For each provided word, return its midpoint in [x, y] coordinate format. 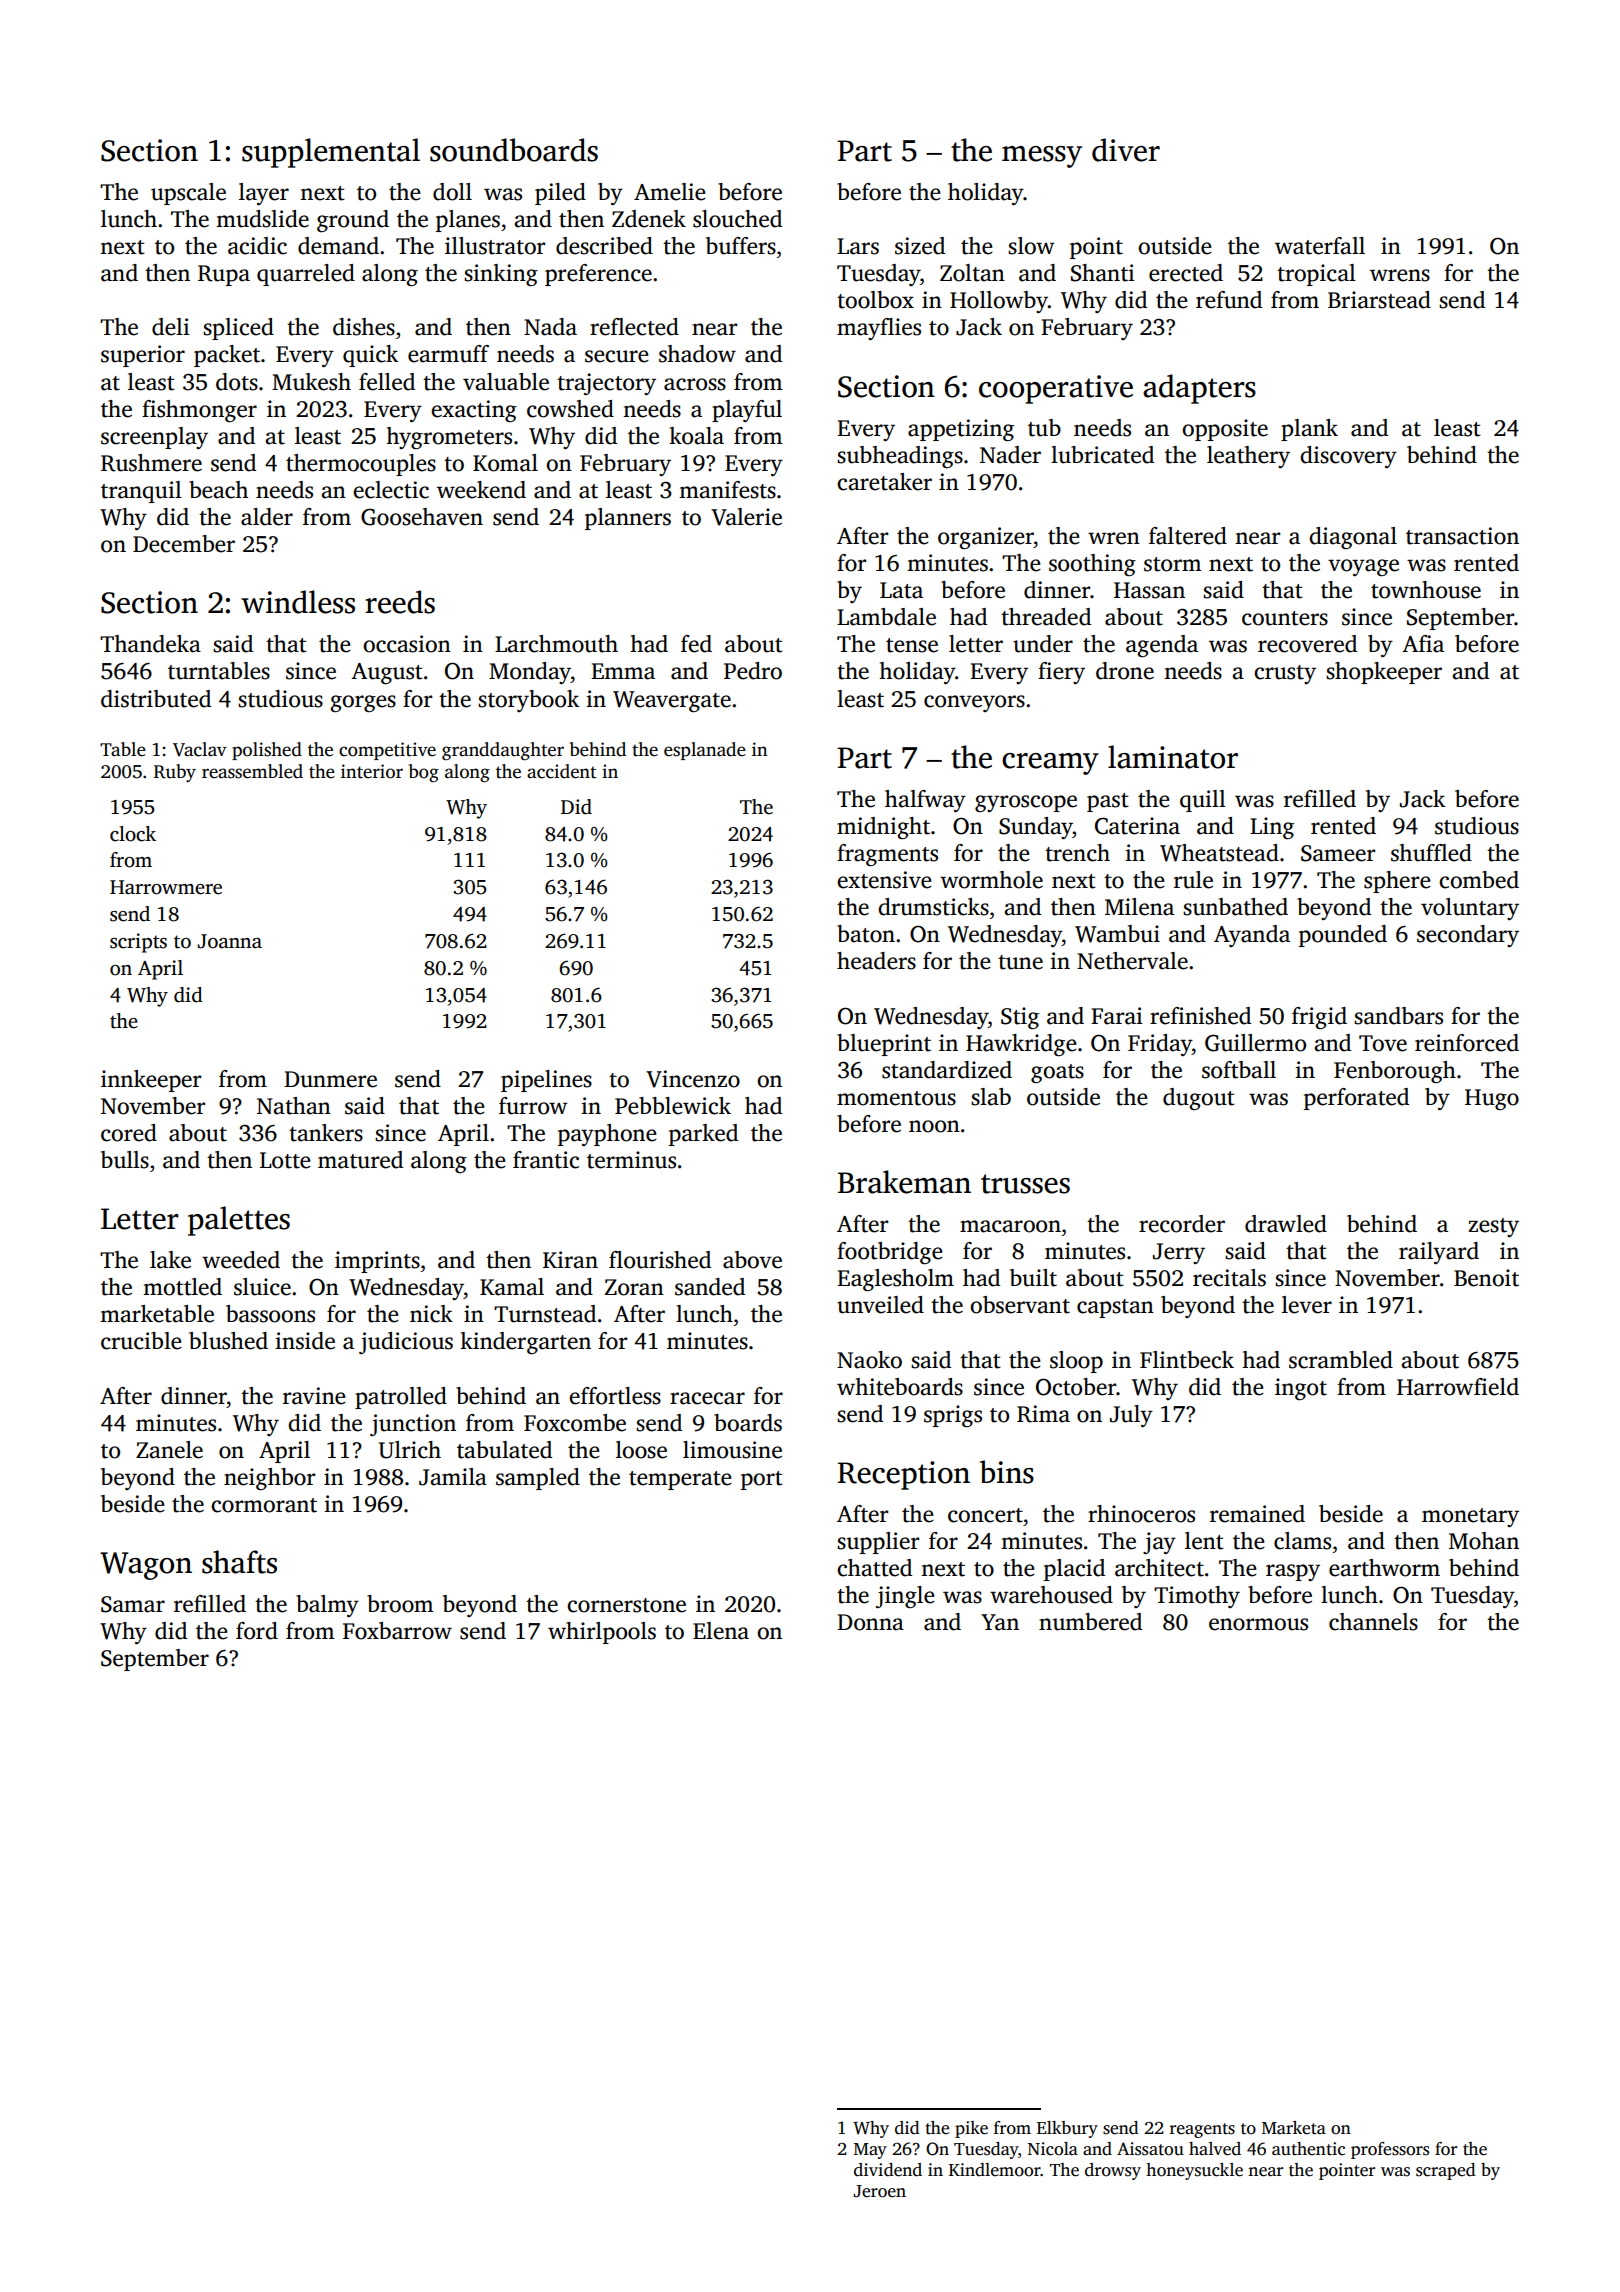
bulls [125, 1160]
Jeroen [879, 2191]
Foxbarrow [397, 1631]
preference [598, 275]
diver [1126, 150]
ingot [1301, 1389]
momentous [896, 1098]
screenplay [154, 438]
